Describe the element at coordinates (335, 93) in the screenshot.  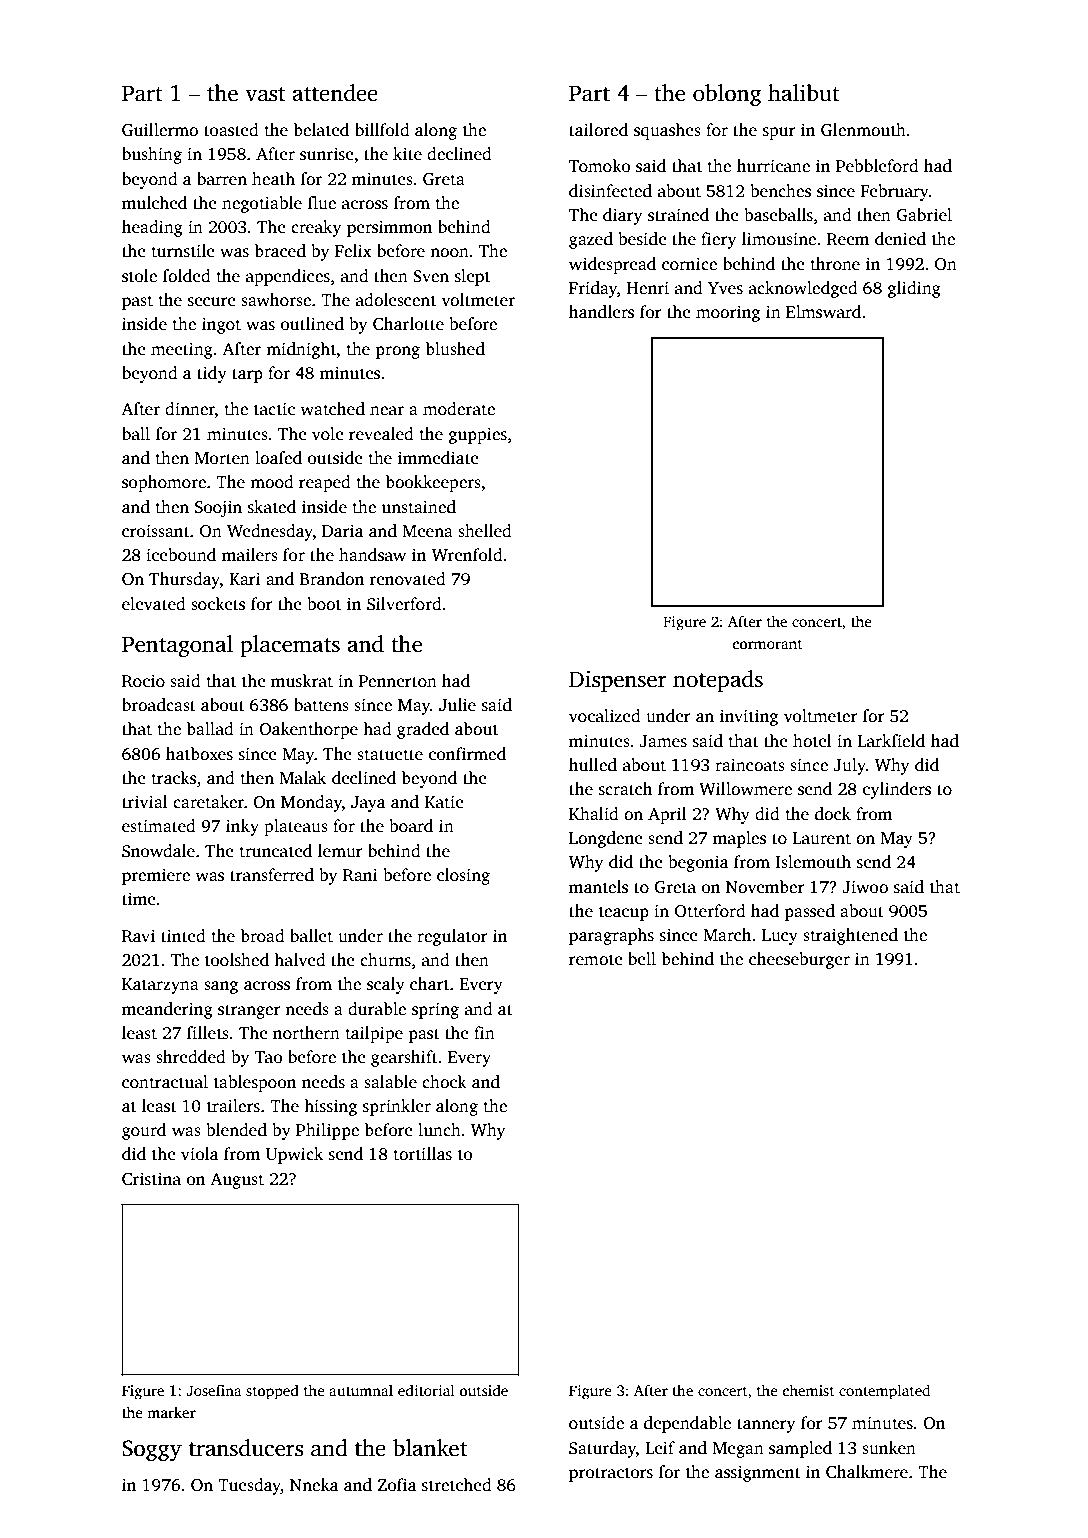
I see `attendee` at that location.
